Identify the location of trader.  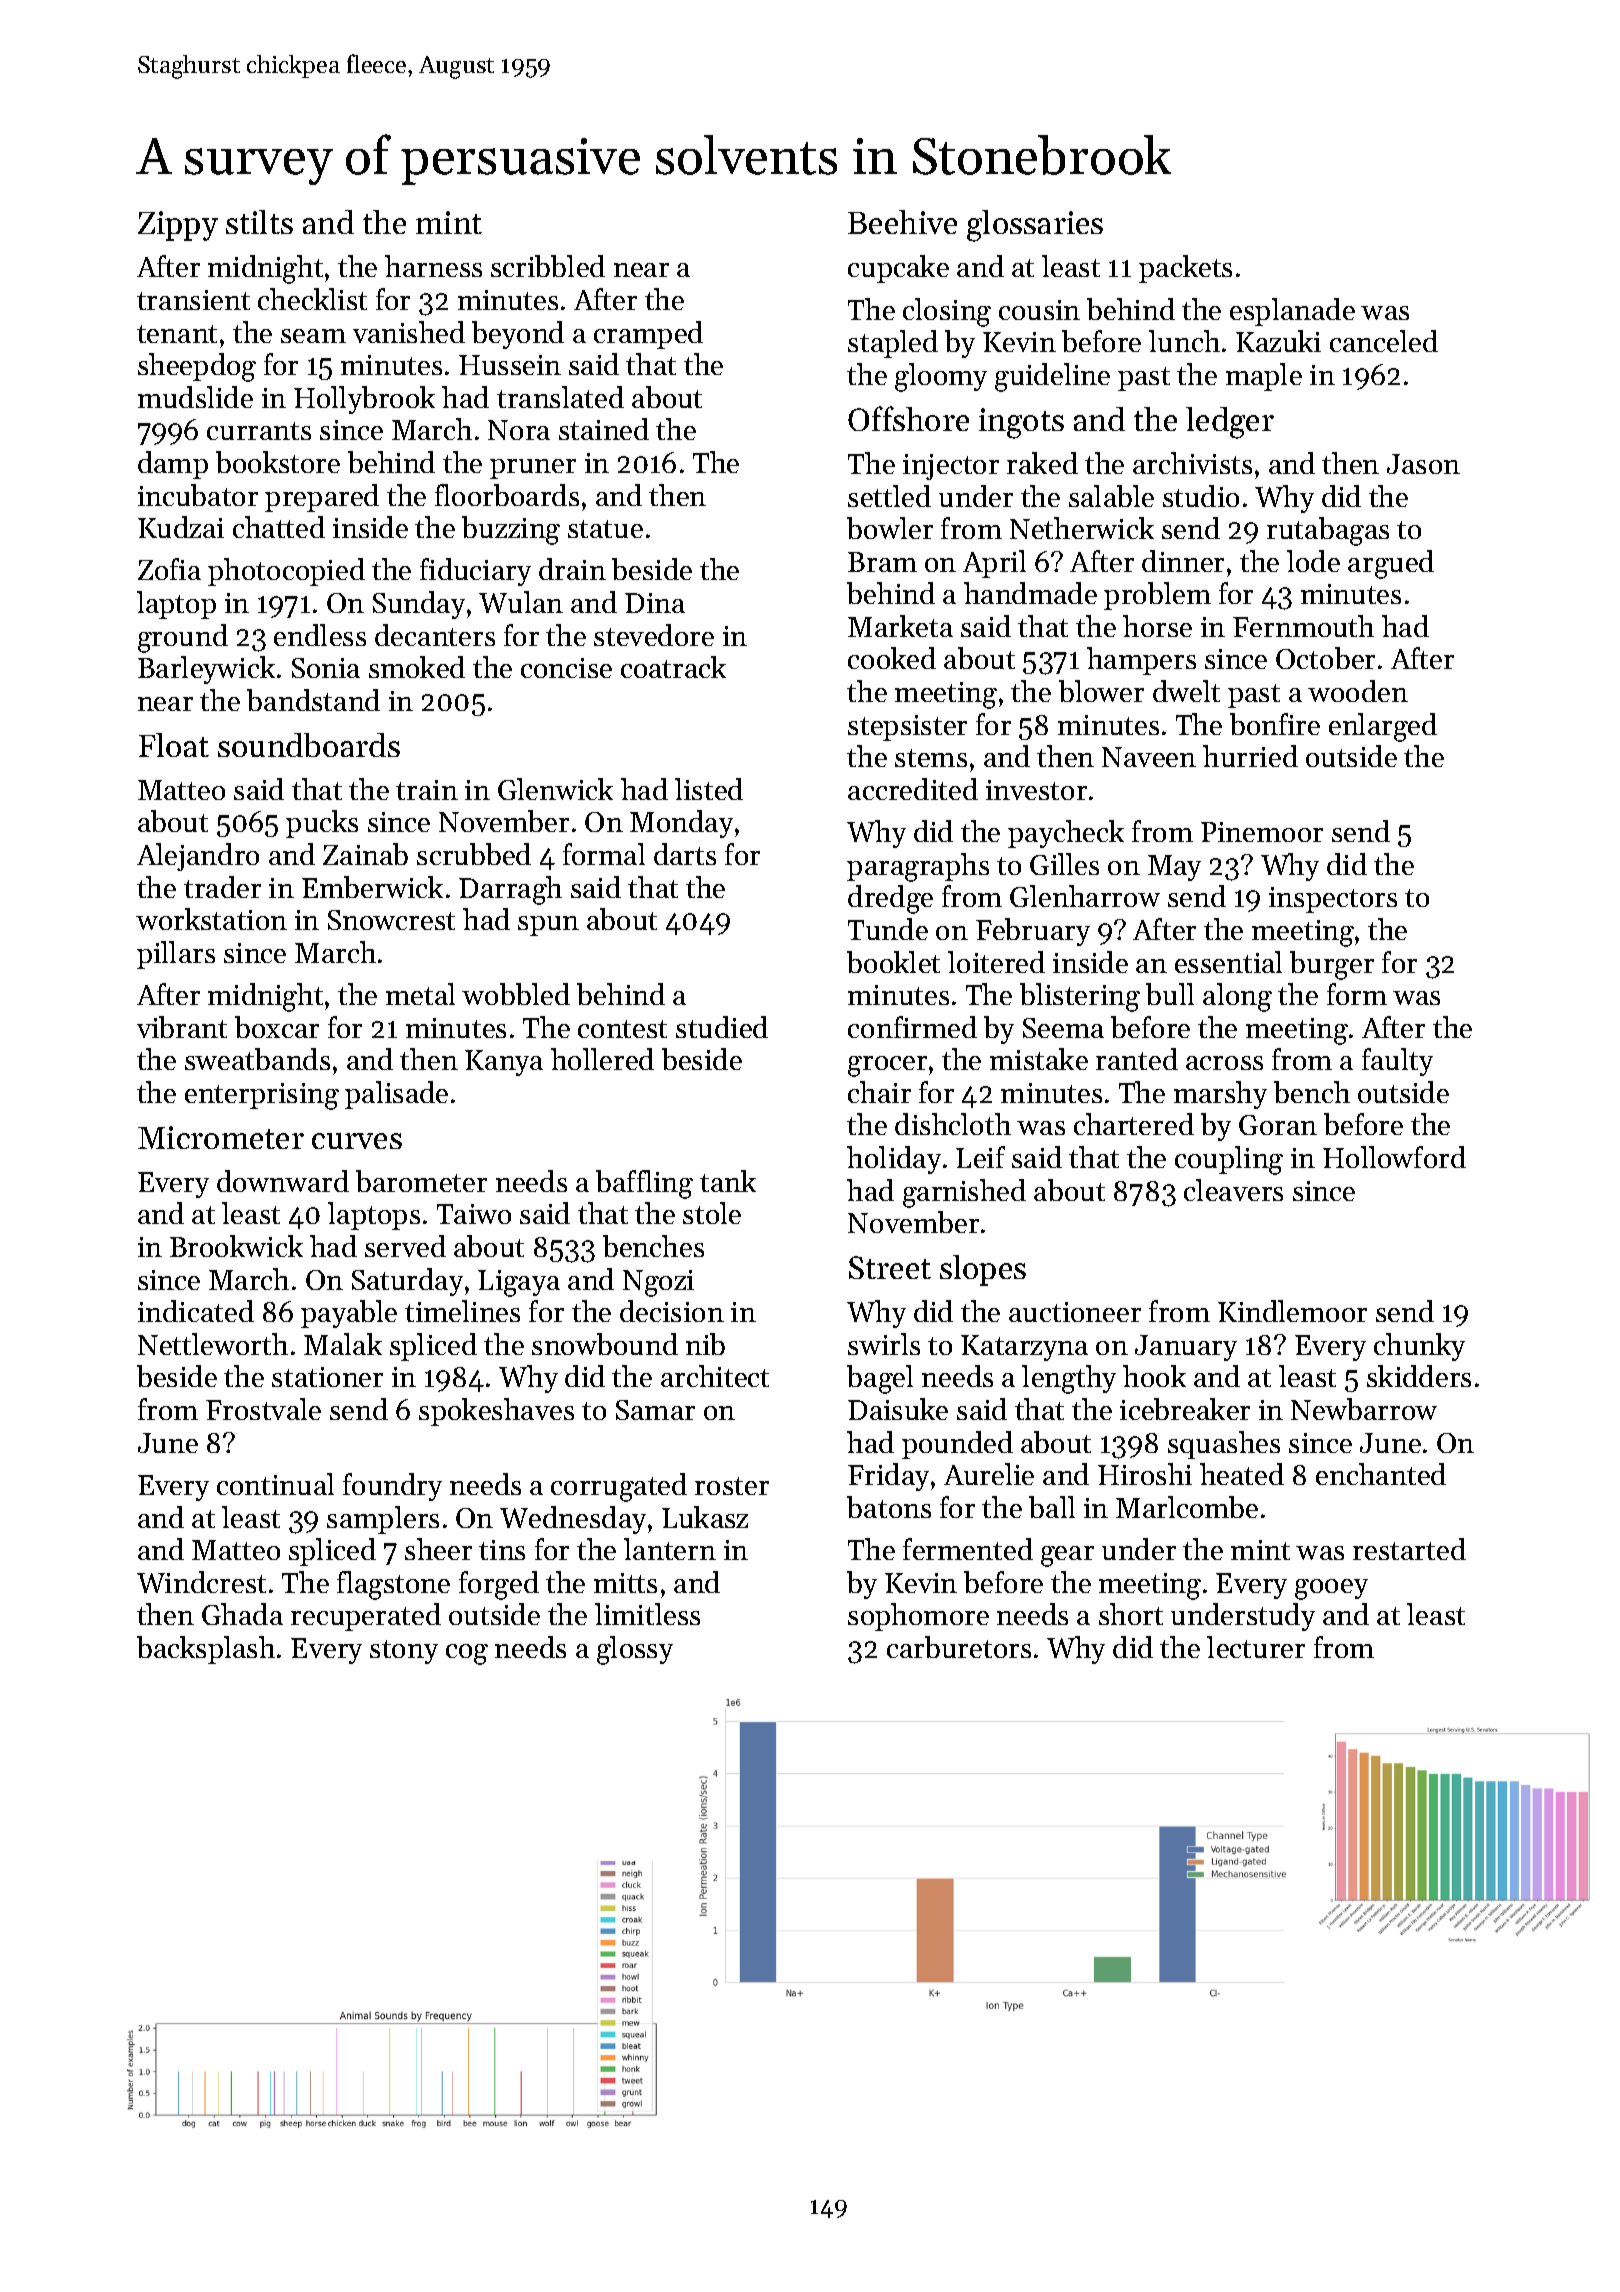
(222, 887).
